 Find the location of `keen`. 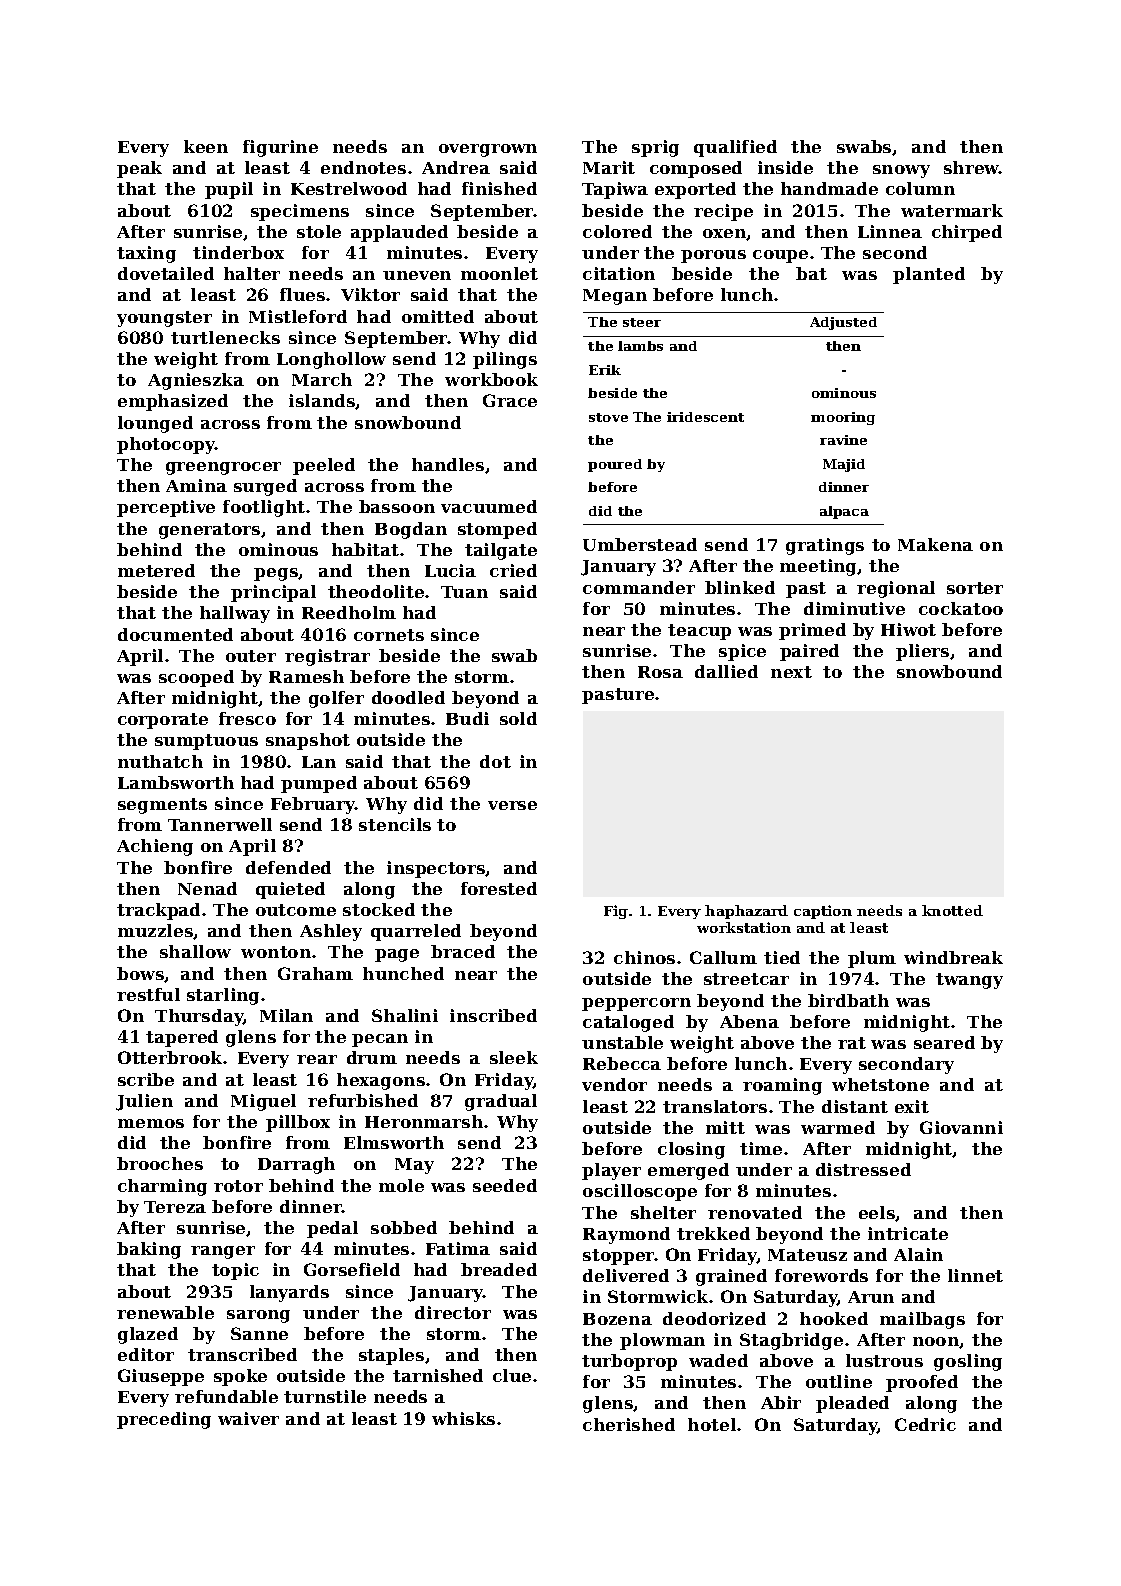

keen is located at coordinates (206, 146).
